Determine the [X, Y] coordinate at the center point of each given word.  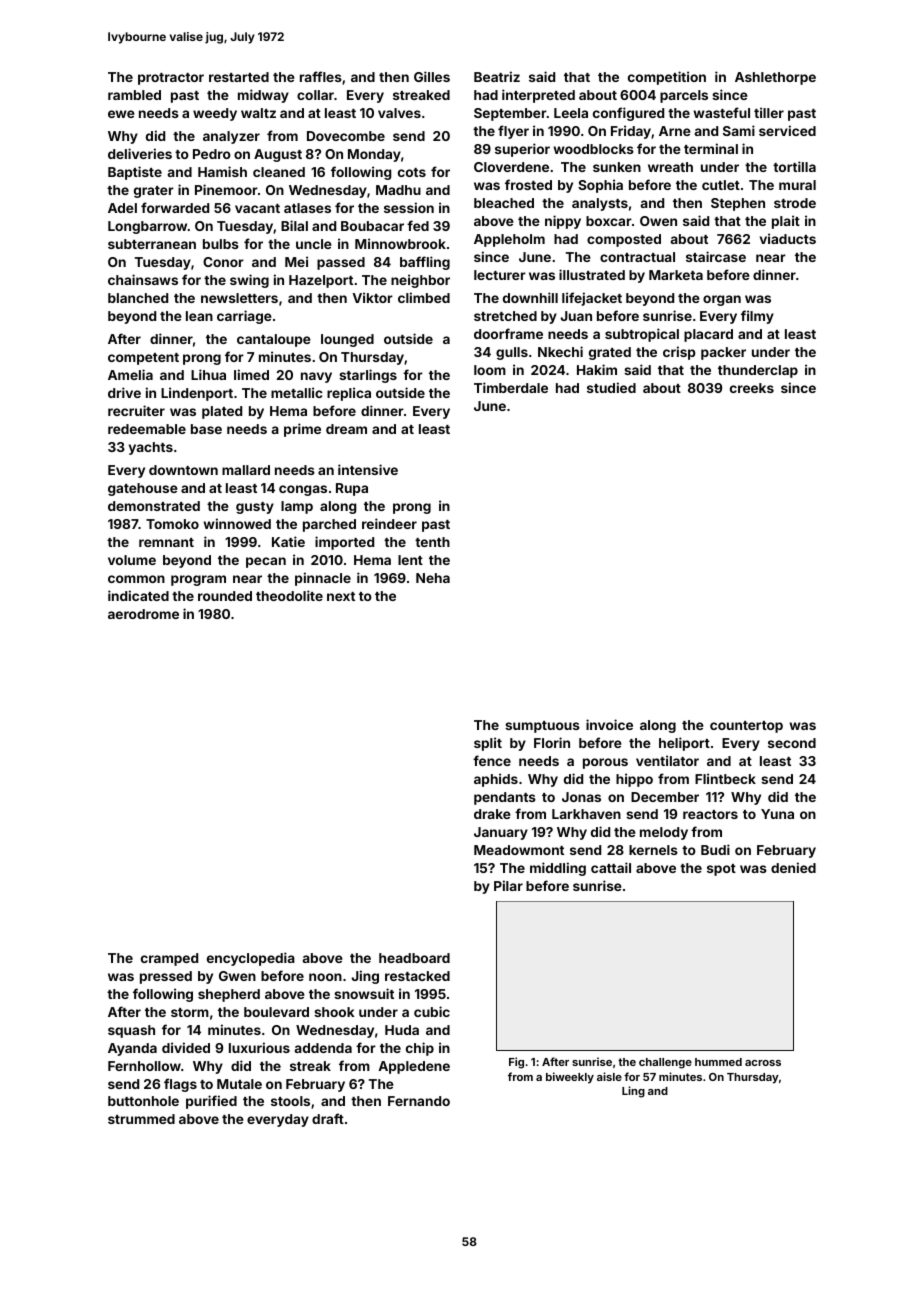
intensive [368, 469]
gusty [255, 508]
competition [667, 78]
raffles [321, 76]
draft [328, 1118]
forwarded [175, 207]
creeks [752, 388]
